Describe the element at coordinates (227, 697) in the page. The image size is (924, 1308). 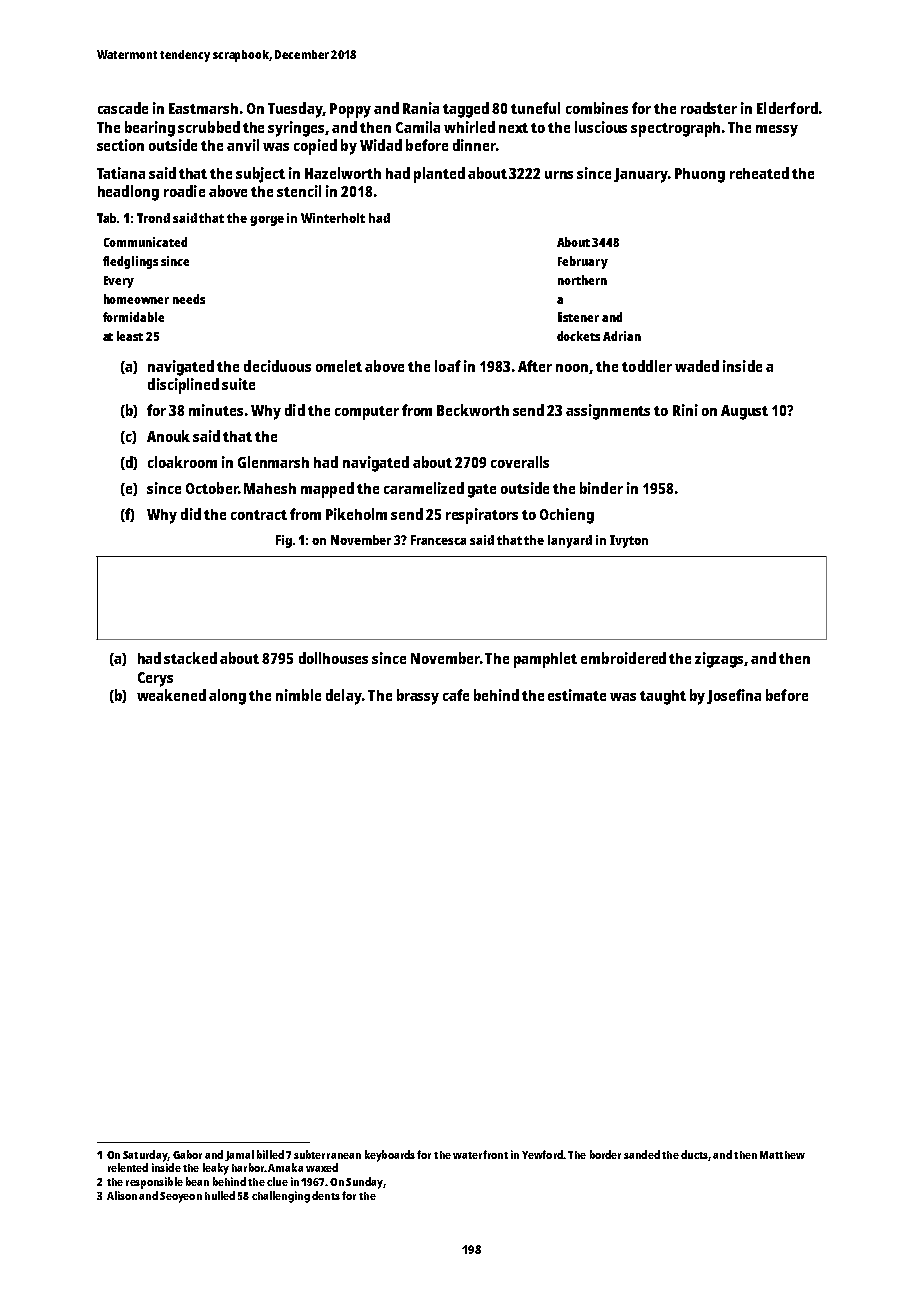
I see `along` at that location.
